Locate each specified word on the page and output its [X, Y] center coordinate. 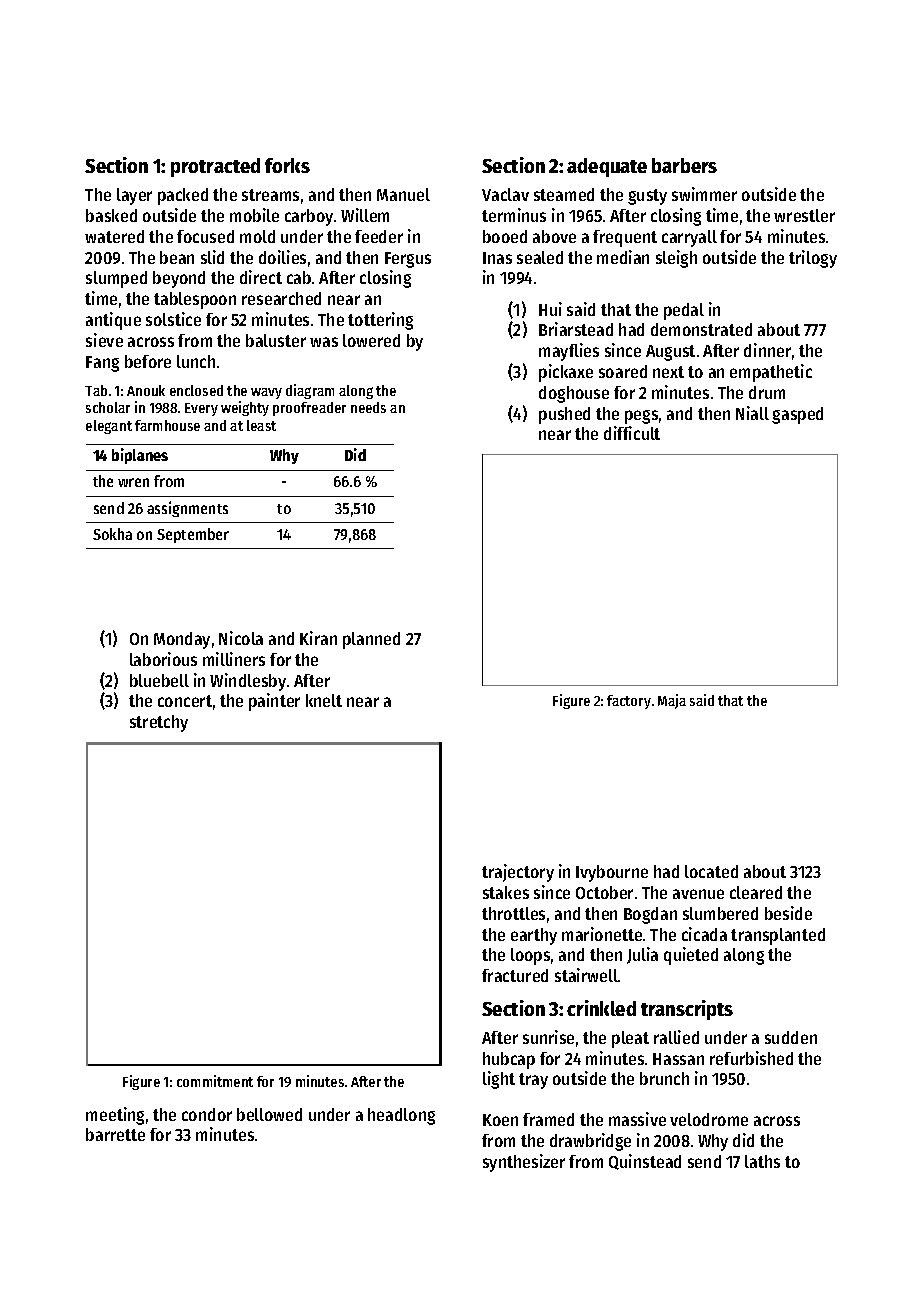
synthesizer [524, 1163]
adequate [607, 167]
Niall [752, 413]
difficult [632, 433]
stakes [506, 892]
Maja [672, 701]
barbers [684, 165]
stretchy [159, 723]
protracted [215, 167]
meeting [115, 1116]
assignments [187, 509]
